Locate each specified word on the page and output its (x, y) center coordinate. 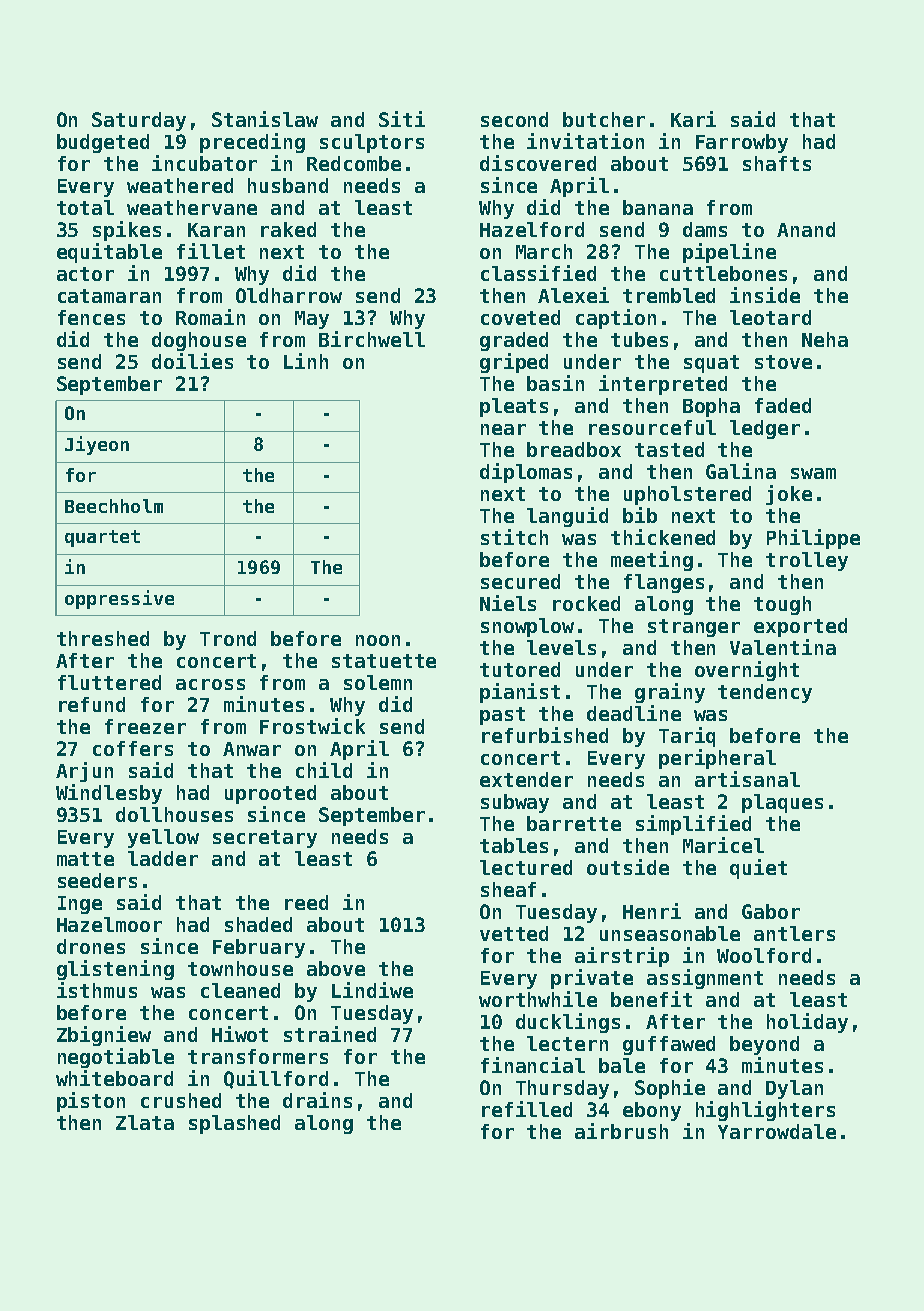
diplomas (526, 473)
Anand (806, 229)
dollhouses (174, 814)
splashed (234, 1124)
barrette (574, 823)
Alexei (573, 295)
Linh (306, 361)
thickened (663, 537)
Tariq (687, 737)
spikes (127, 231)
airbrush (621, 1131)
